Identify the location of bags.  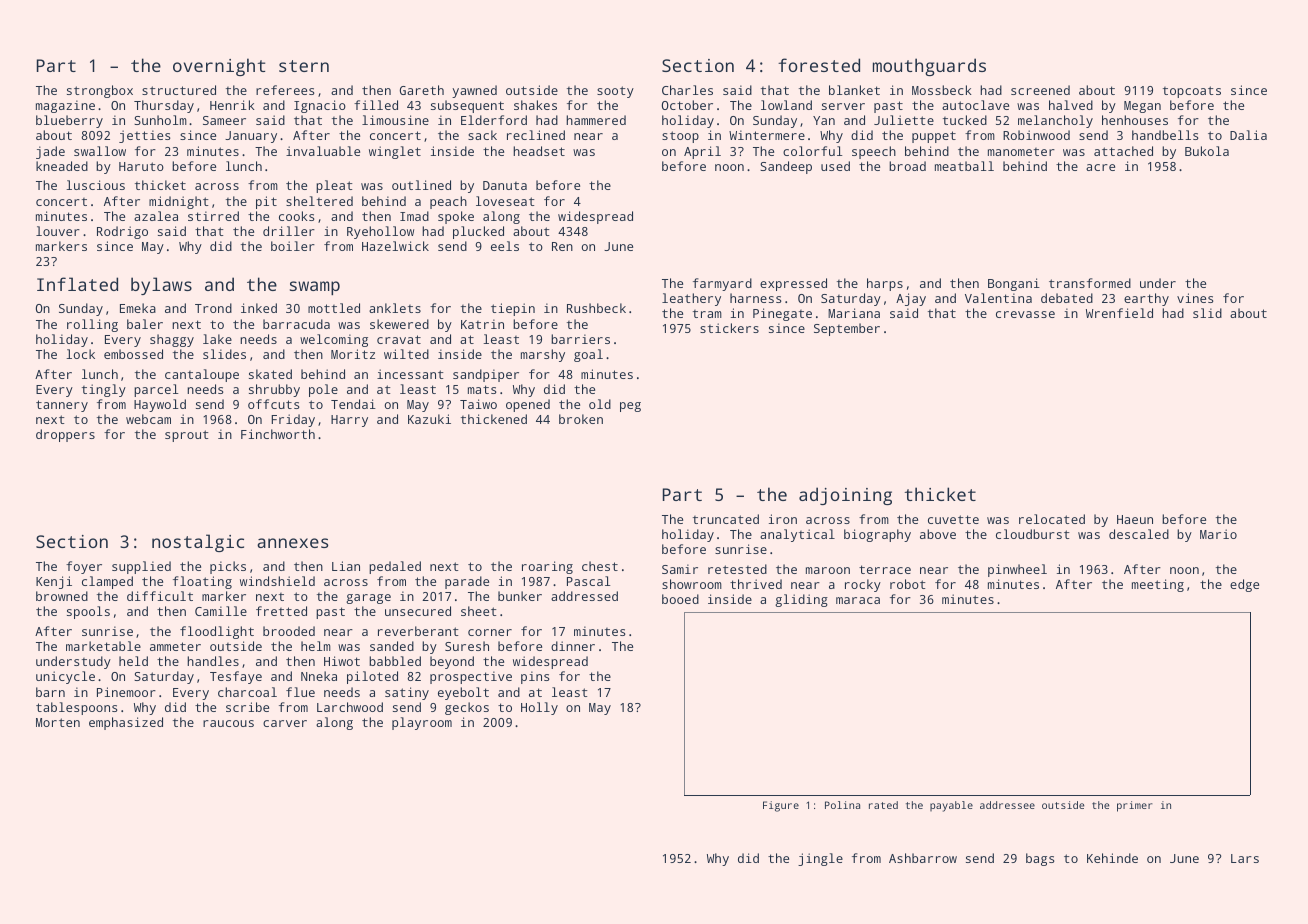
(1040, 859).
